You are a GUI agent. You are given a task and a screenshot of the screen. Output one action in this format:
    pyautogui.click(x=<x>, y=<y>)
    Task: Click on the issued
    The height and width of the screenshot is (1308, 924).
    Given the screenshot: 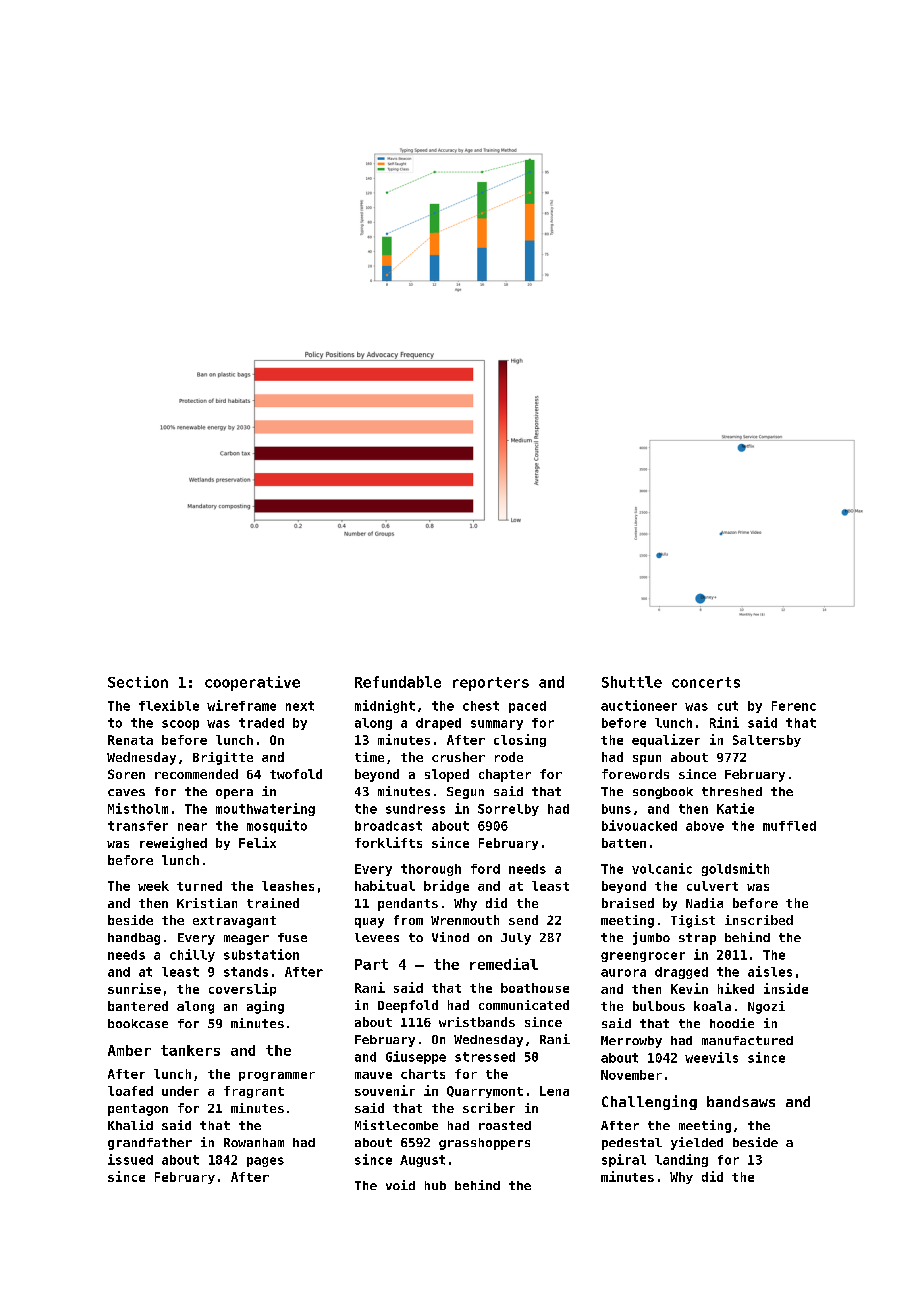 What is the action you would take?
    pyautogui.click(x=130, y=1159)
